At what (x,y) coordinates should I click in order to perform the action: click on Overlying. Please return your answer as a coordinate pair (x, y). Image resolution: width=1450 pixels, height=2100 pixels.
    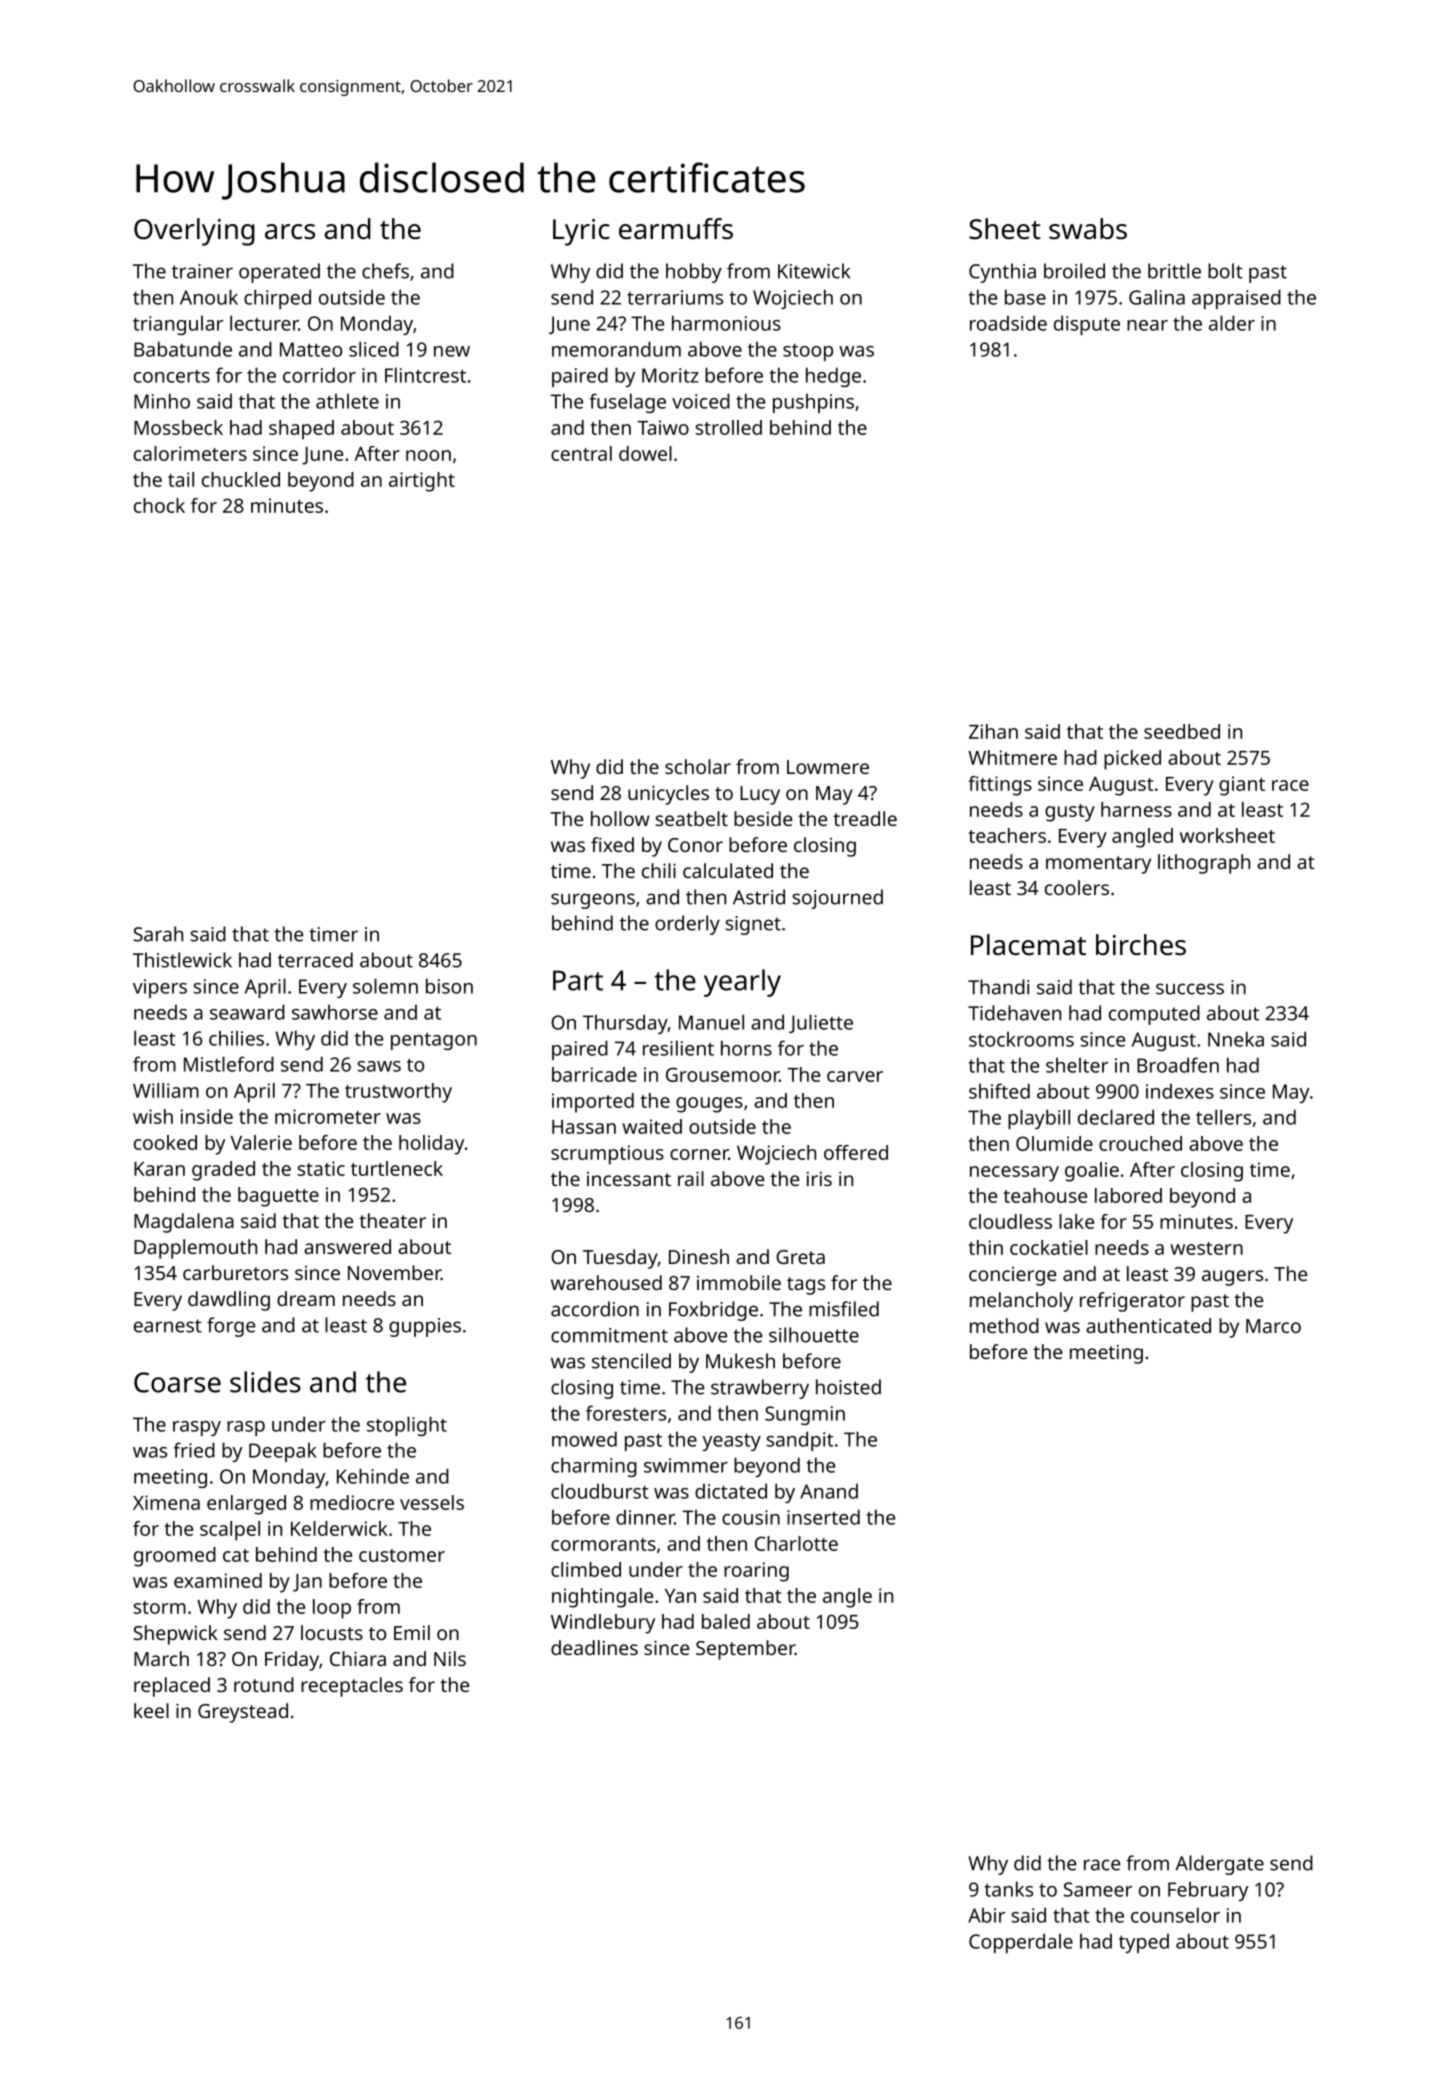
    Looking at the image, I should click on (194, 232).
